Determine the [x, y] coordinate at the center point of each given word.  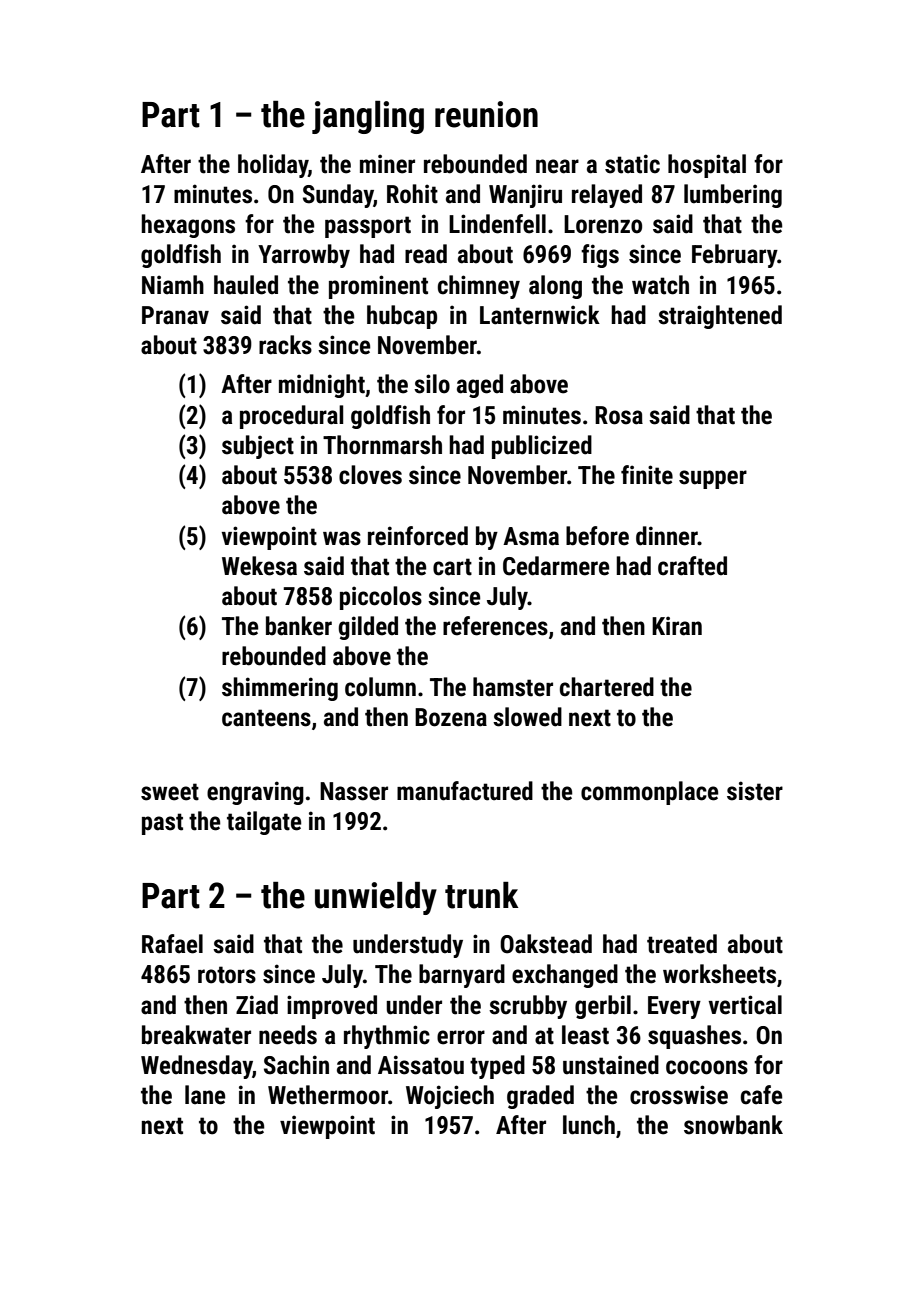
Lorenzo [603, 224]
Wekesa [259, 566]
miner [387, 164]
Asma [531, 536]
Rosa [619, 415]
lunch [589, 1125]
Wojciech [450, 1097]
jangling [368, 117]
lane [205, 1095]
